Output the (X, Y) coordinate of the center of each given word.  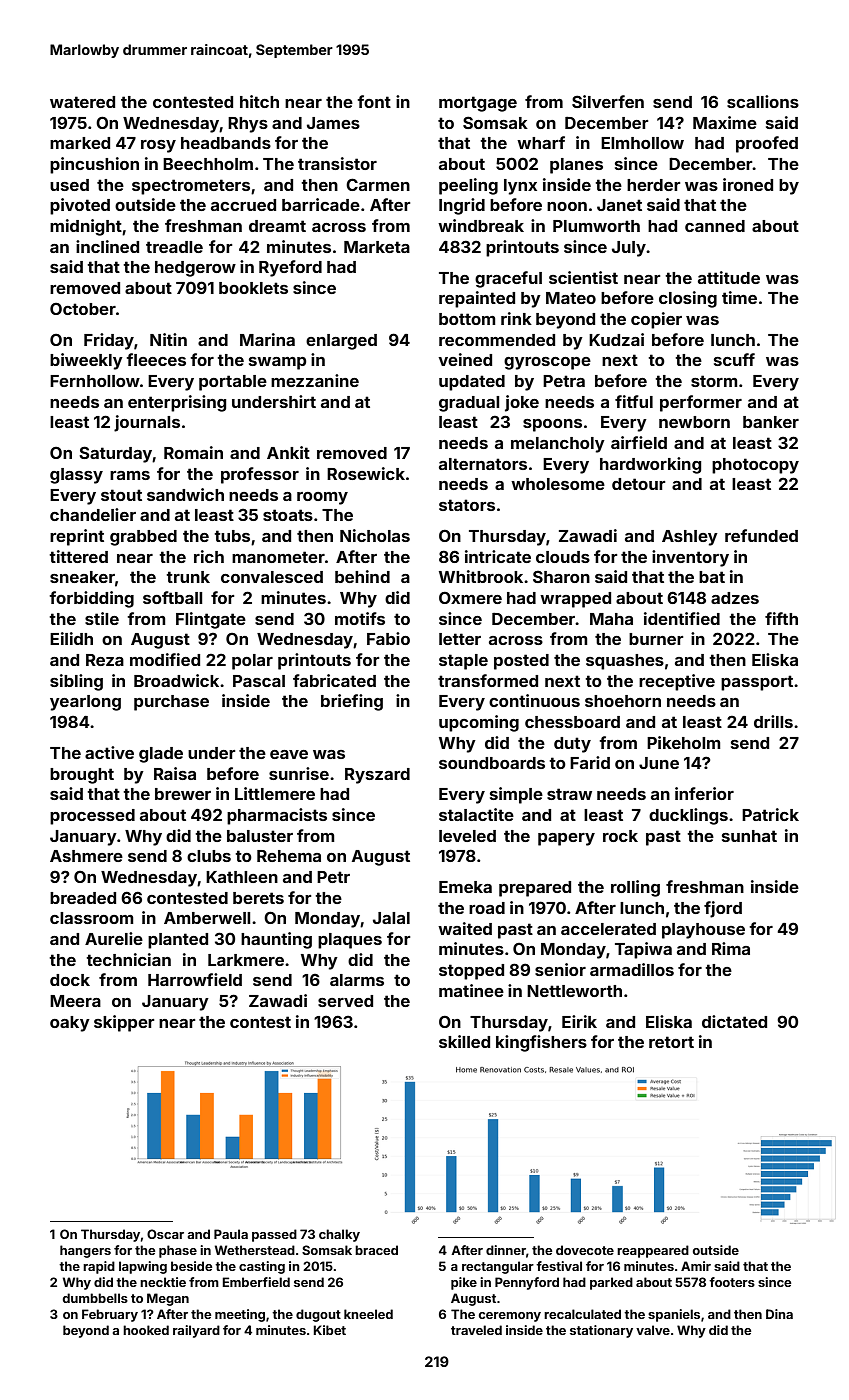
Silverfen (608, 101)
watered (82, 102)
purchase (171, 703)
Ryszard (377, 776)
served (345, 1001)
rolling (635, 888)
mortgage (478, 104)
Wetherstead (255, 1250)
